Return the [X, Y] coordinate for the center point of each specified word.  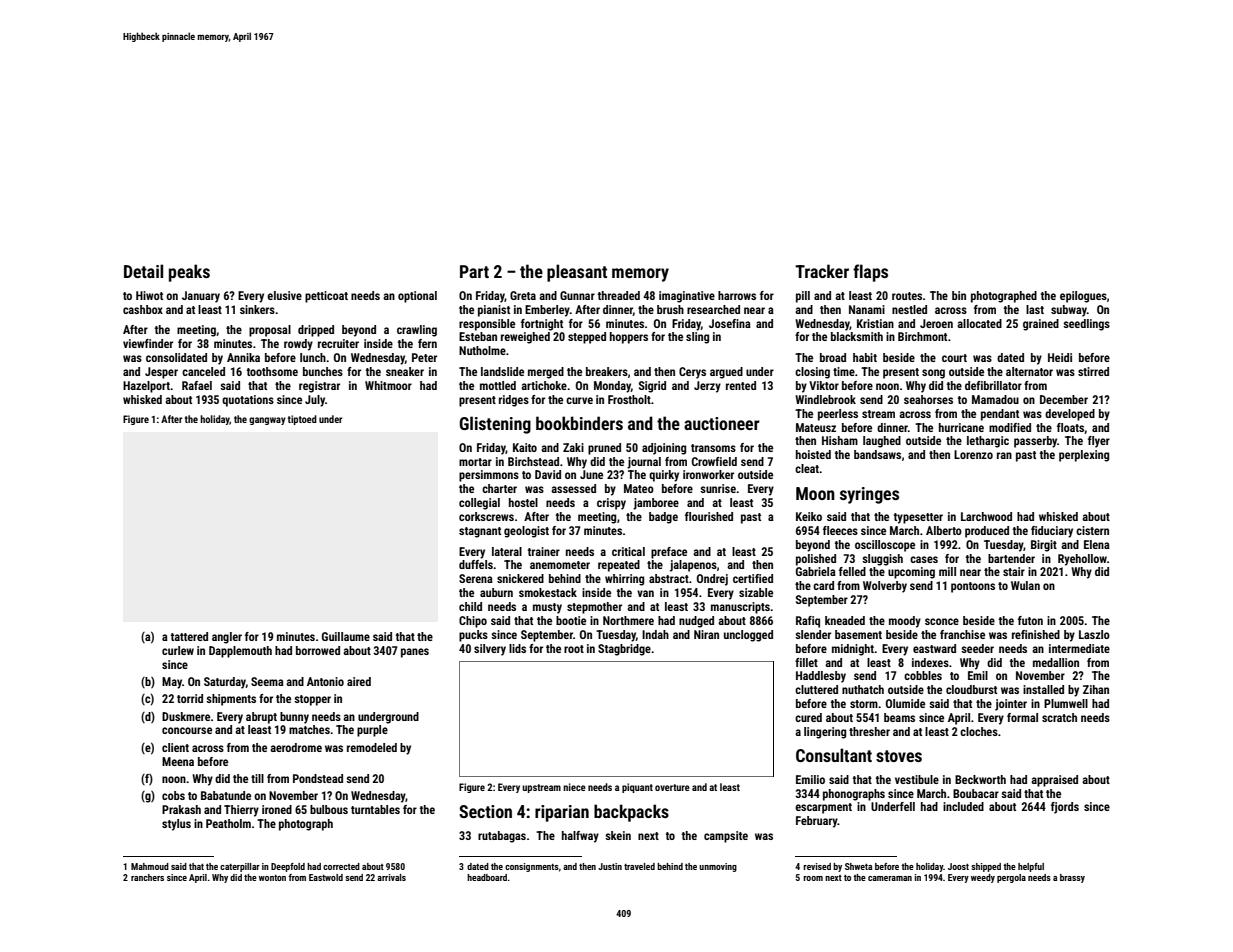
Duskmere [186, 716]
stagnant [480, 532]
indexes [930, 662]
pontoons [973, 587]
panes [415, 653]
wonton [272, 878]
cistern [1092, 530]
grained [1041, 325]
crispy [611, 504]
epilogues [1083, 297]
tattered [189, 636]
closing [812, 373]
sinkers [257, 309]
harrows [737, 295]
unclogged [748, 636]
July [315, 401]
